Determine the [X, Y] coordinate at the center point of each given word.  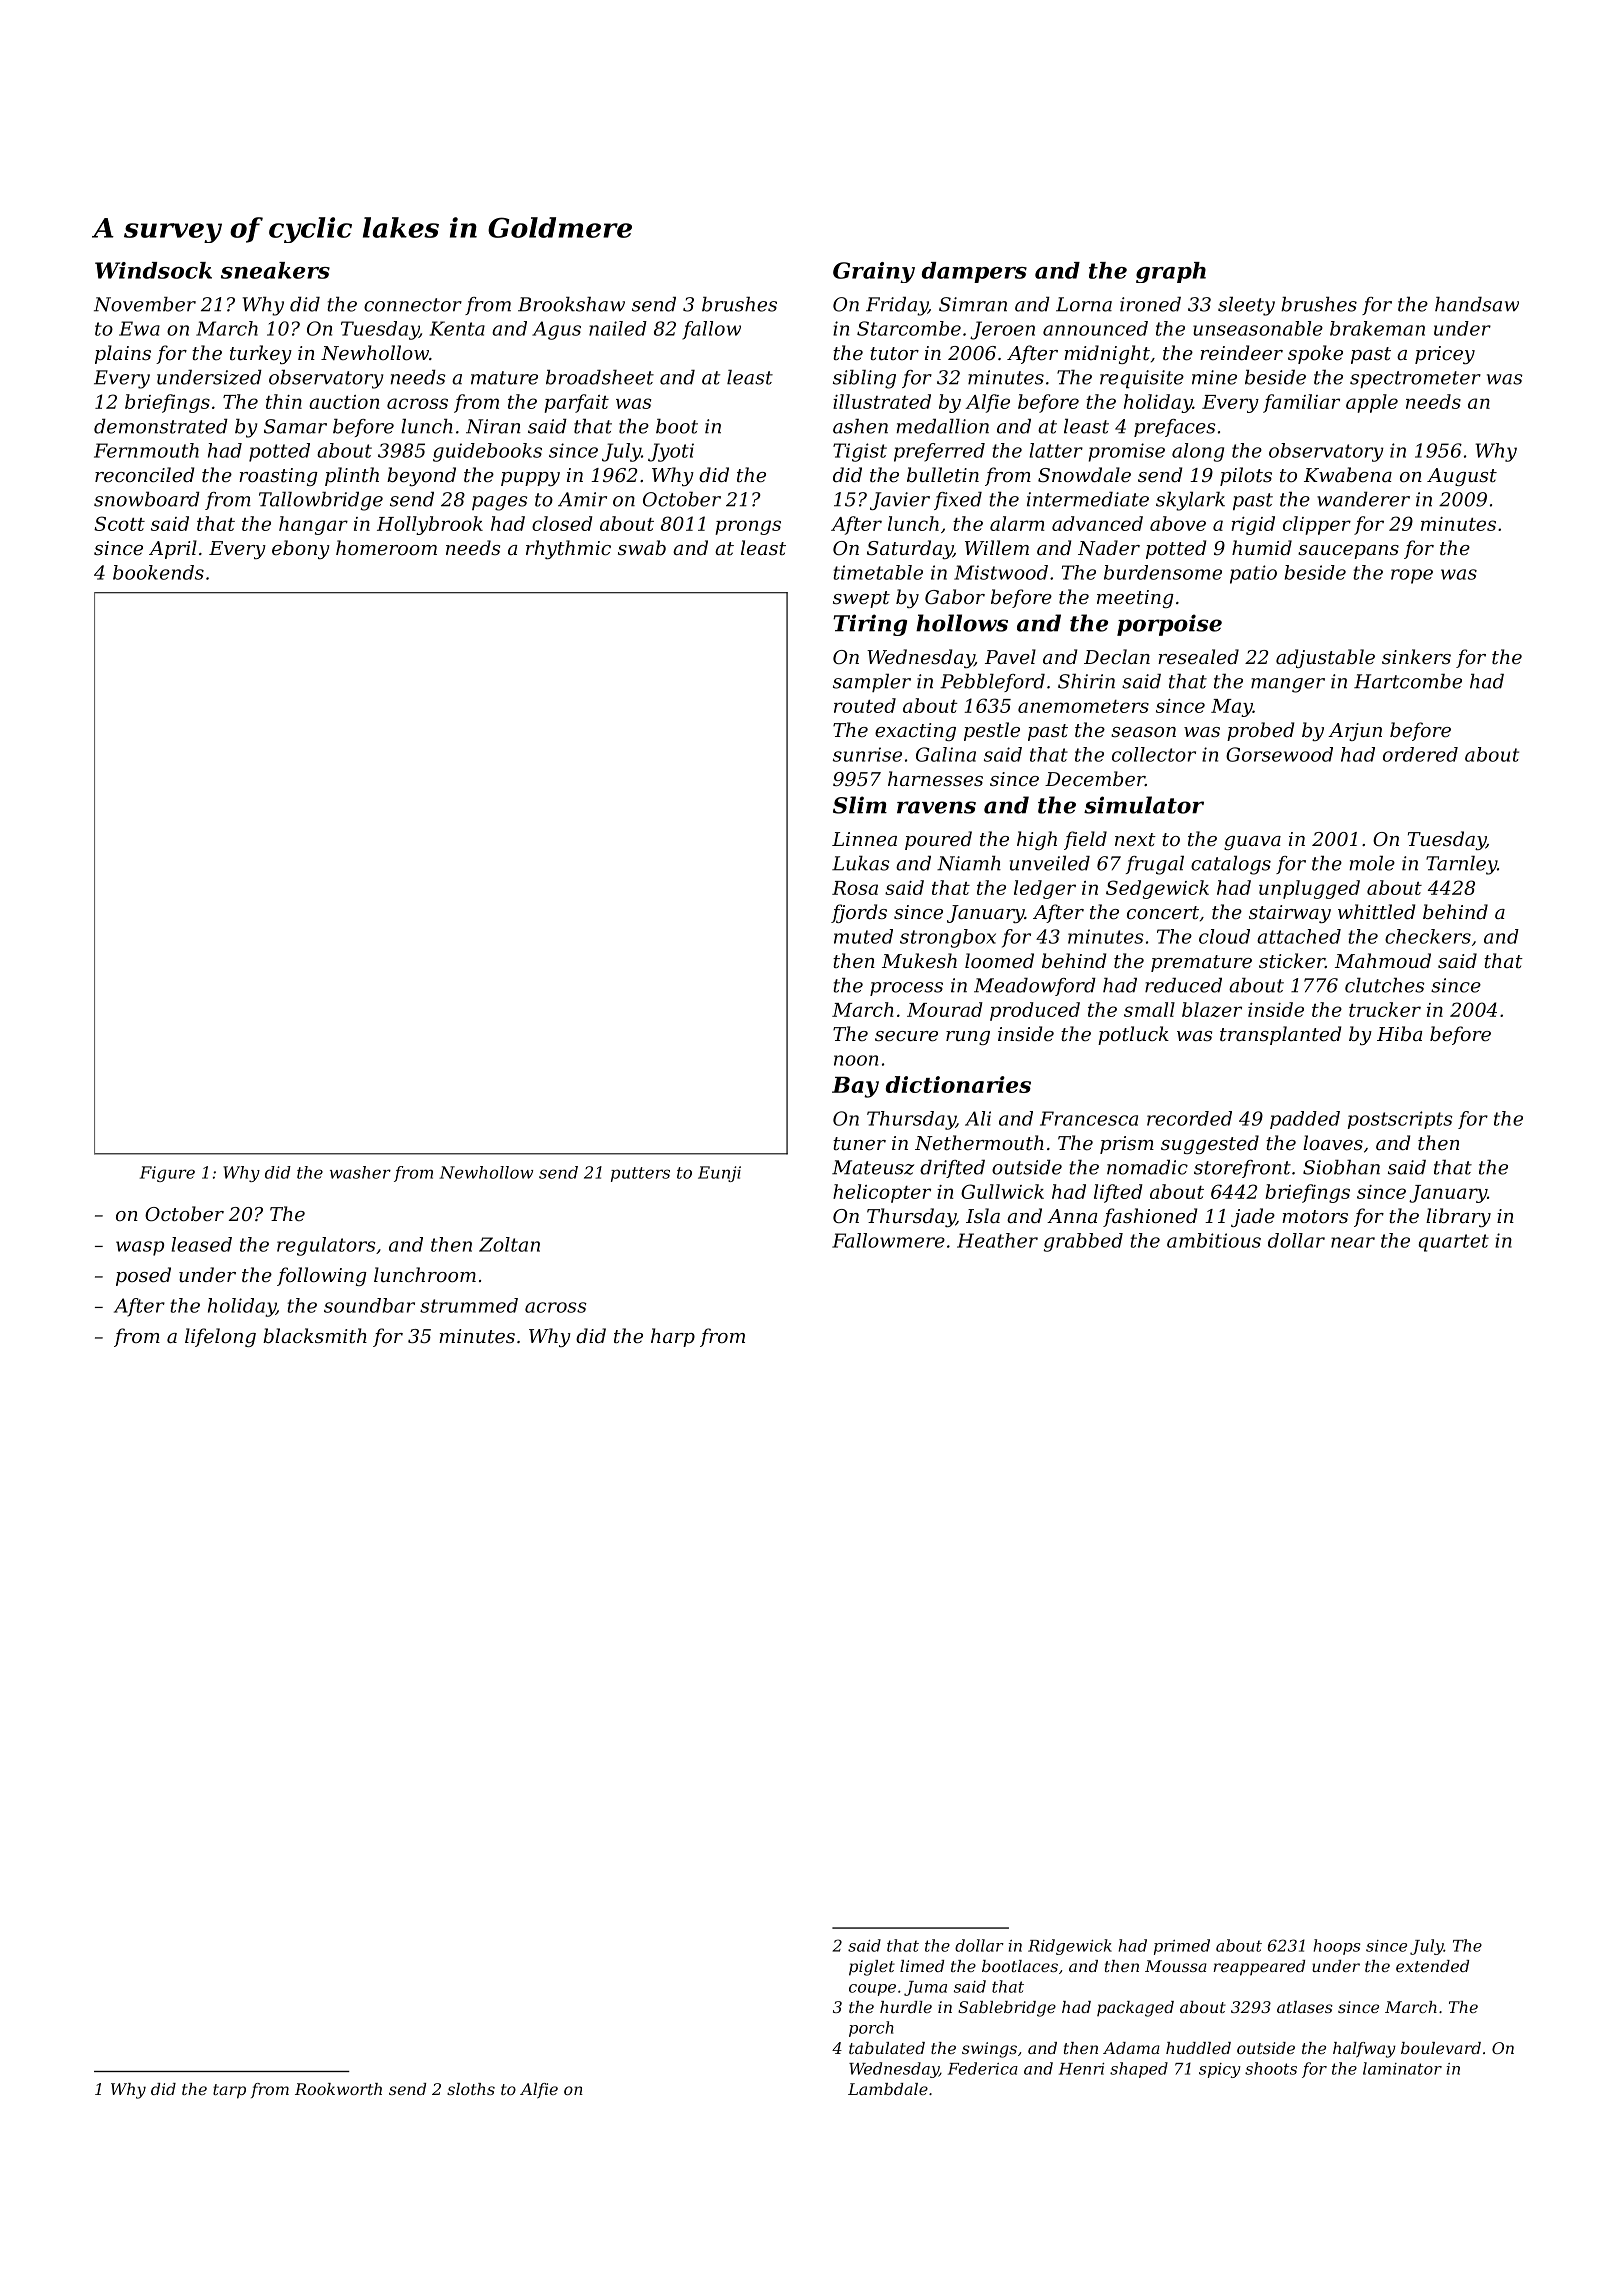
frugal [1155, 865]
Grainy [874, 272]
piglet [872, 1968]
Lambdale [888, 2089]
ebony [301, 549]
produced [1035, 1011]
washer [360, 1172]
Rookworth [338, 2089]
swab [642, 547]
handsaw [1477, 304]
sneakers [275, 270]
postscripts [1400, 1120]
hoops [1336, 1947]
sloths [471, 2089]
